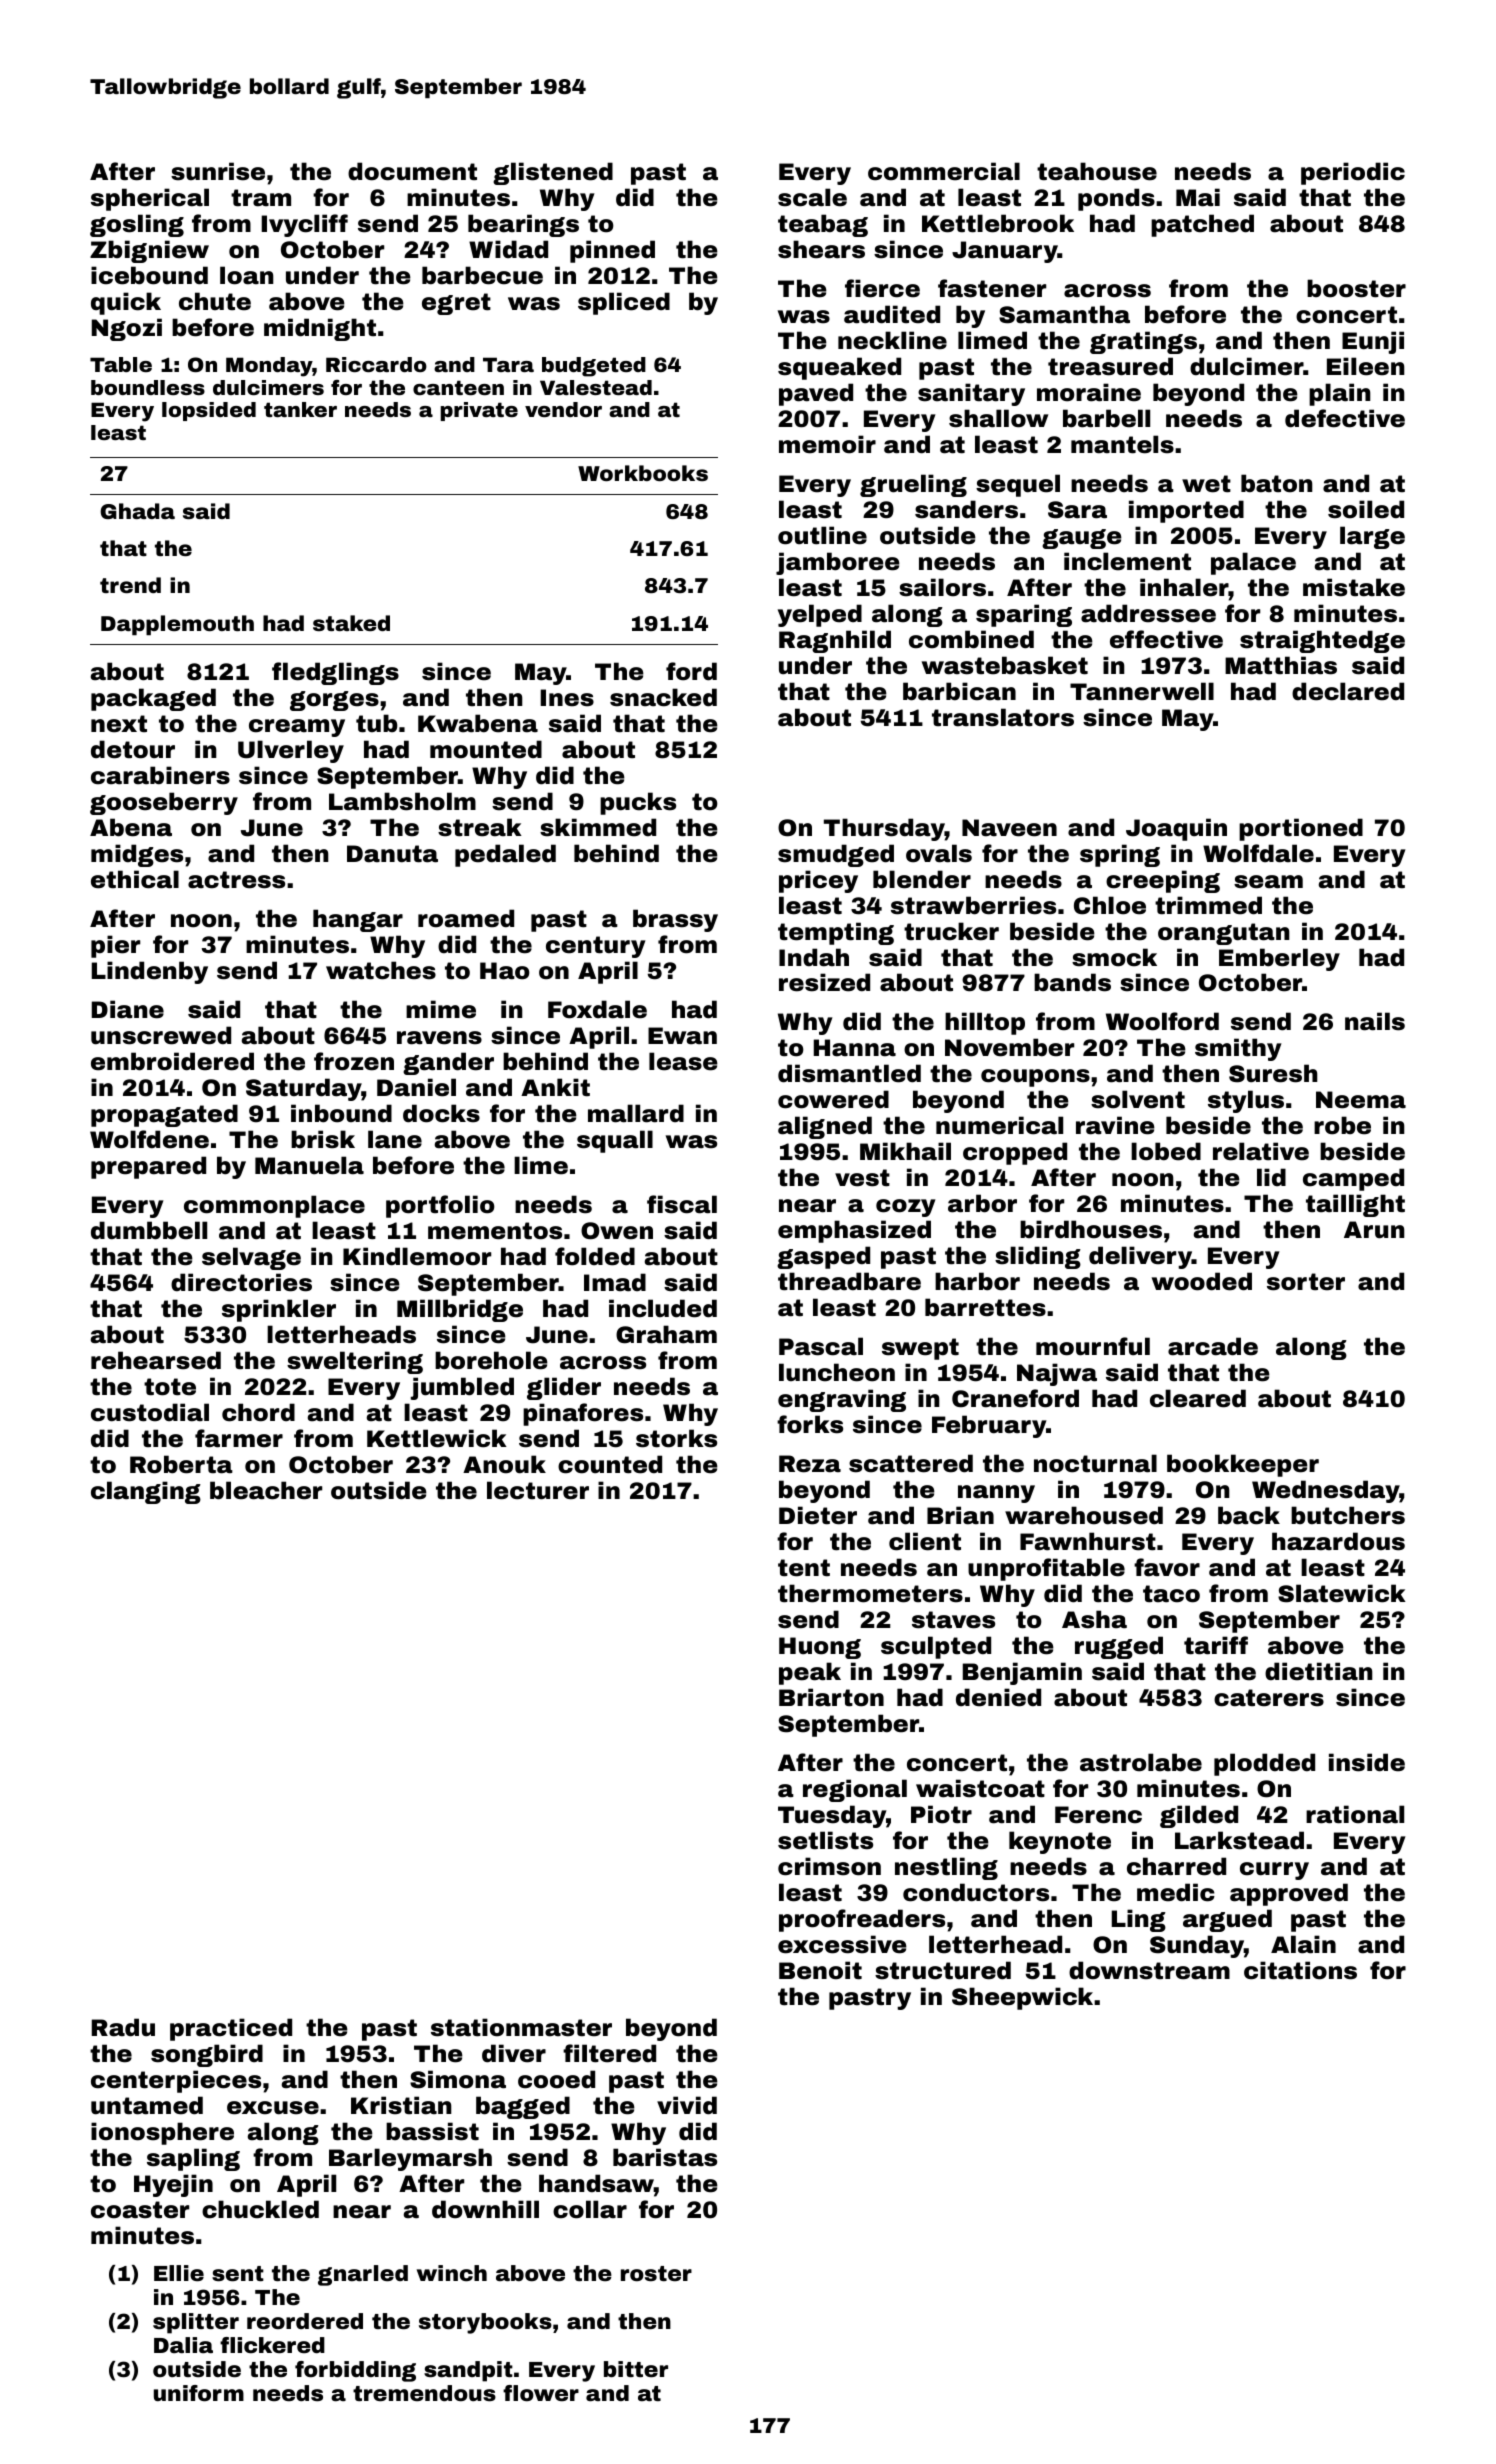 Image resolution: width=1496 pixels, height=2464 pixels. Describe the element at coordinates (925, 1541) in the image. I see `client` at that location.
